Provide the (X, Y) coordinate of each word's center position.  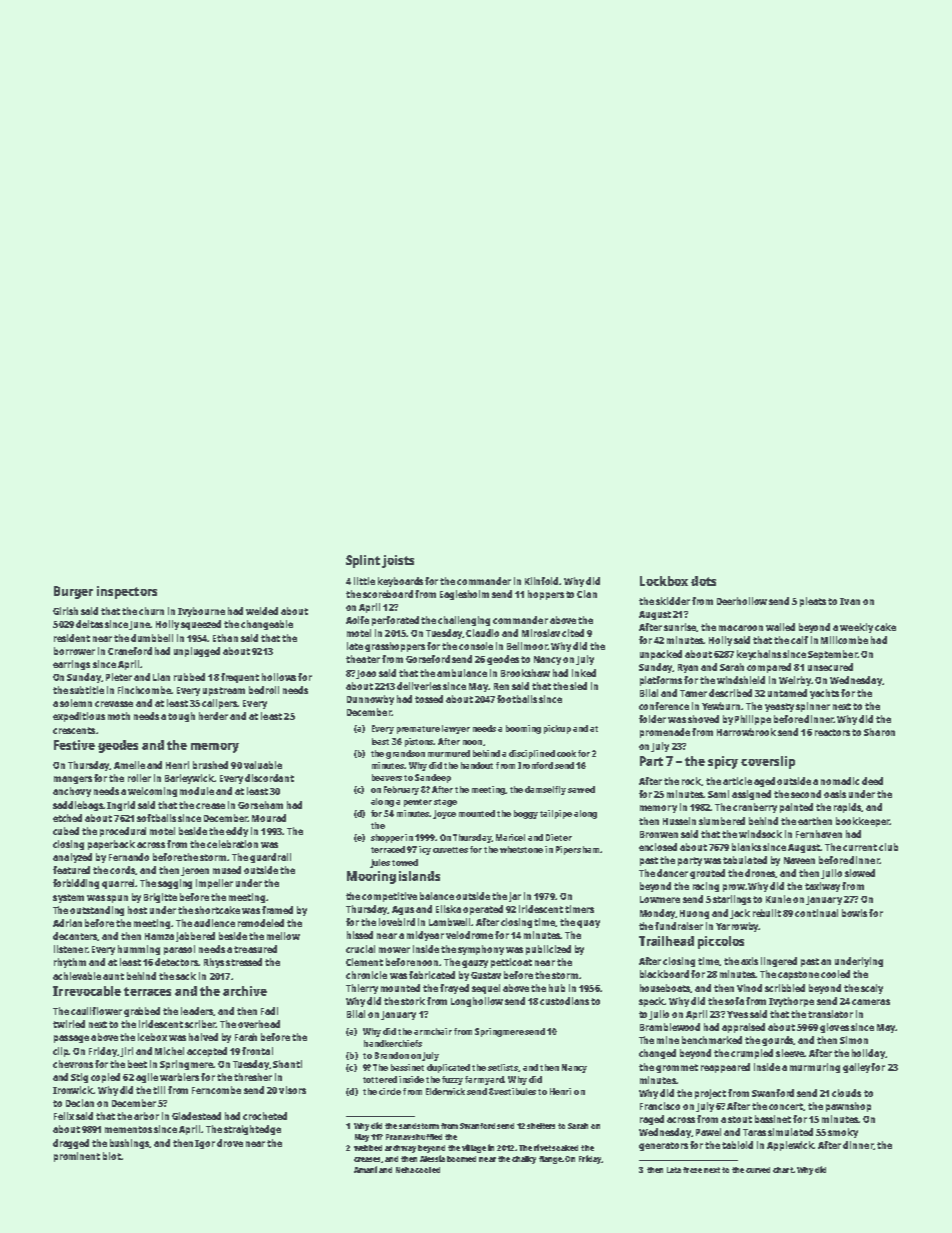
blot (112, 1156)
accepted (207, 1052)
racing (706, 887)
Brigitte (160, 898)
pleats (813, 602)
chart (783, 1170)
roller (139, 778)
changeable (267, 625)
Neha (405, 1170)
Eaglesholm (464, 595)
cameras (871, 1002)
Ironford (535, 765)
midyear (425, 936)
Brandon (392, 1055)
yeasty (779, 707)
